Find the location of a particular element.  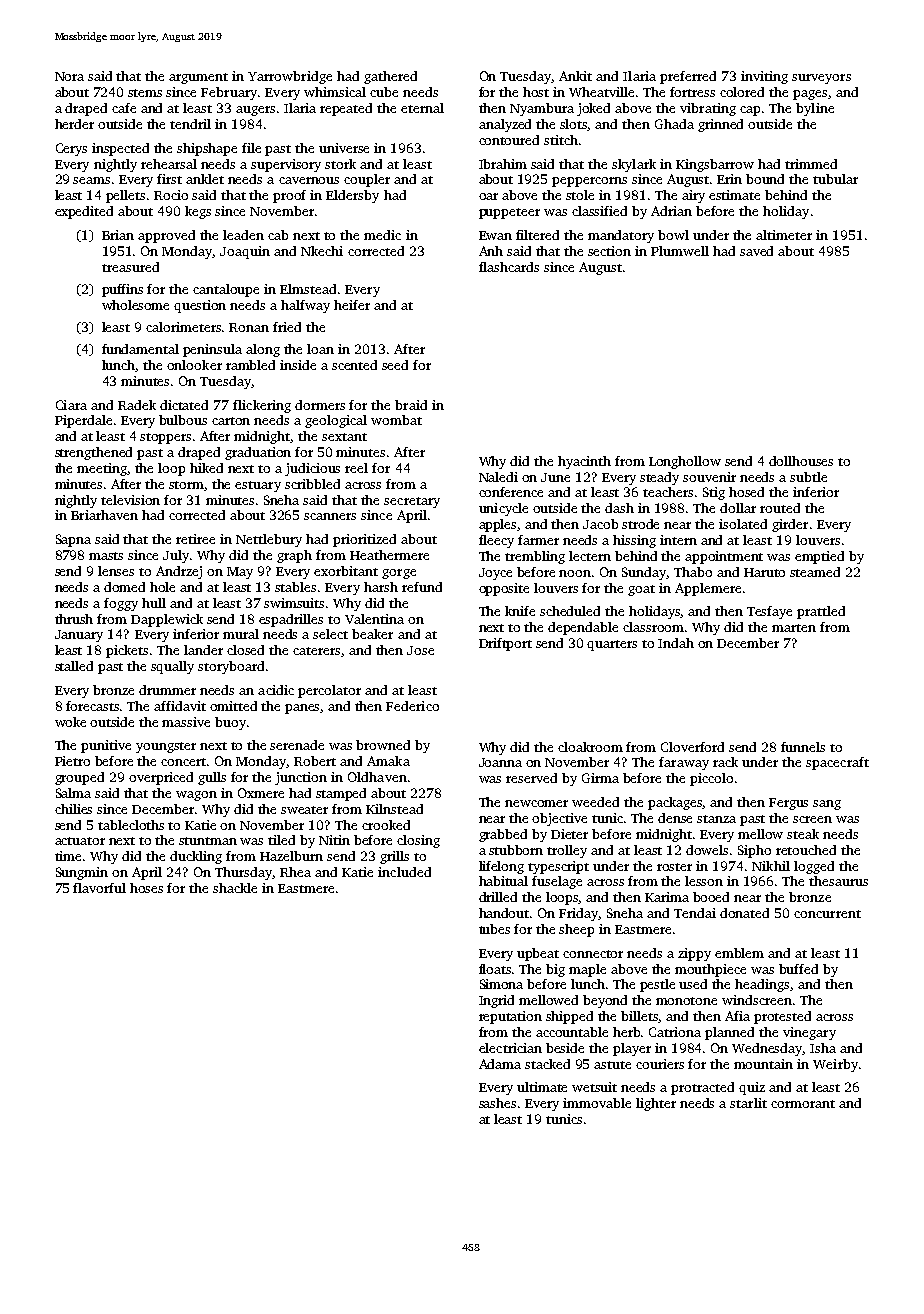

sashes is located at coordinates (497, 1103).
